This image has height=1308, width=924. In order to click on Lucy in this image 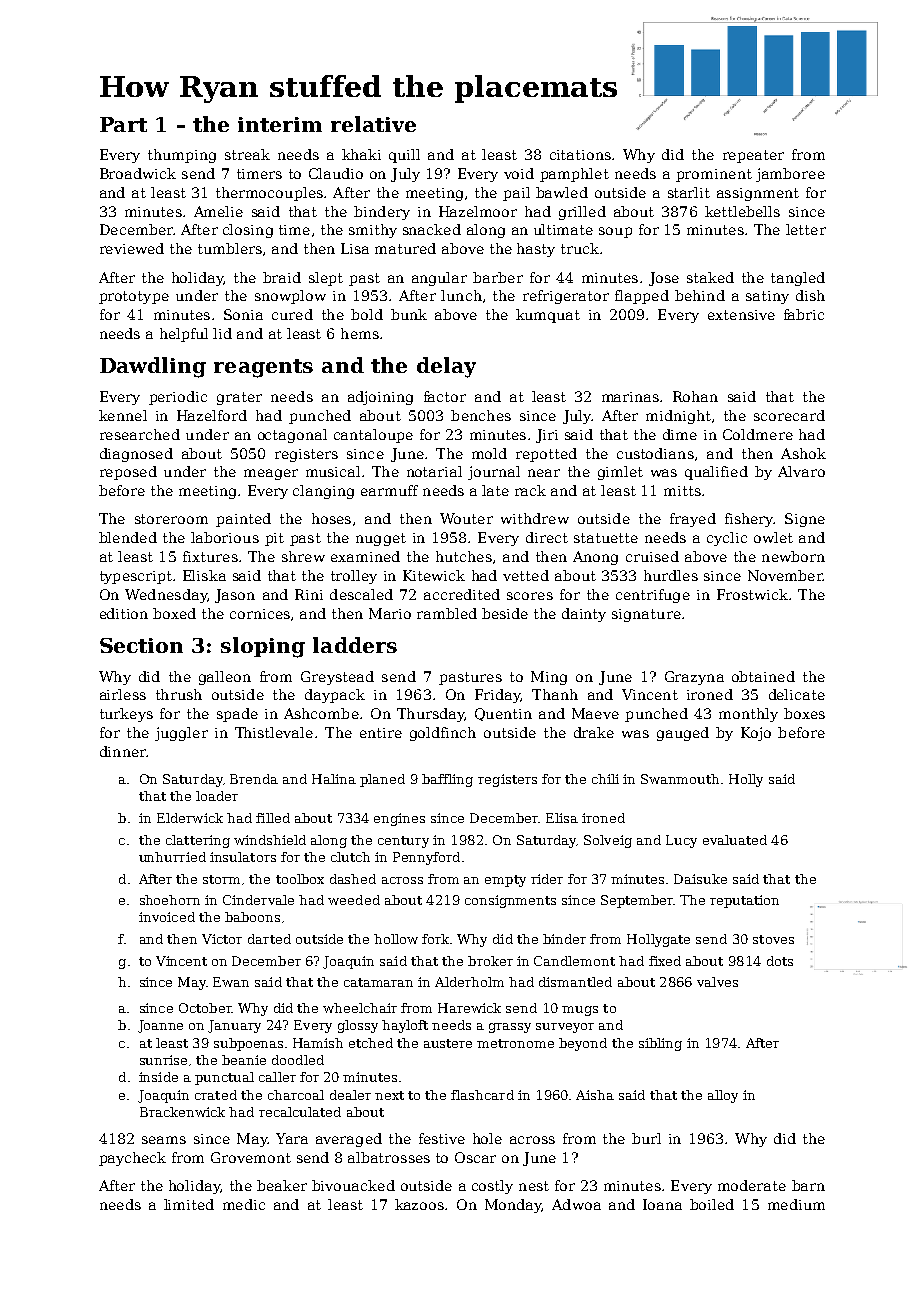, I will do `click(681, 841)`.
